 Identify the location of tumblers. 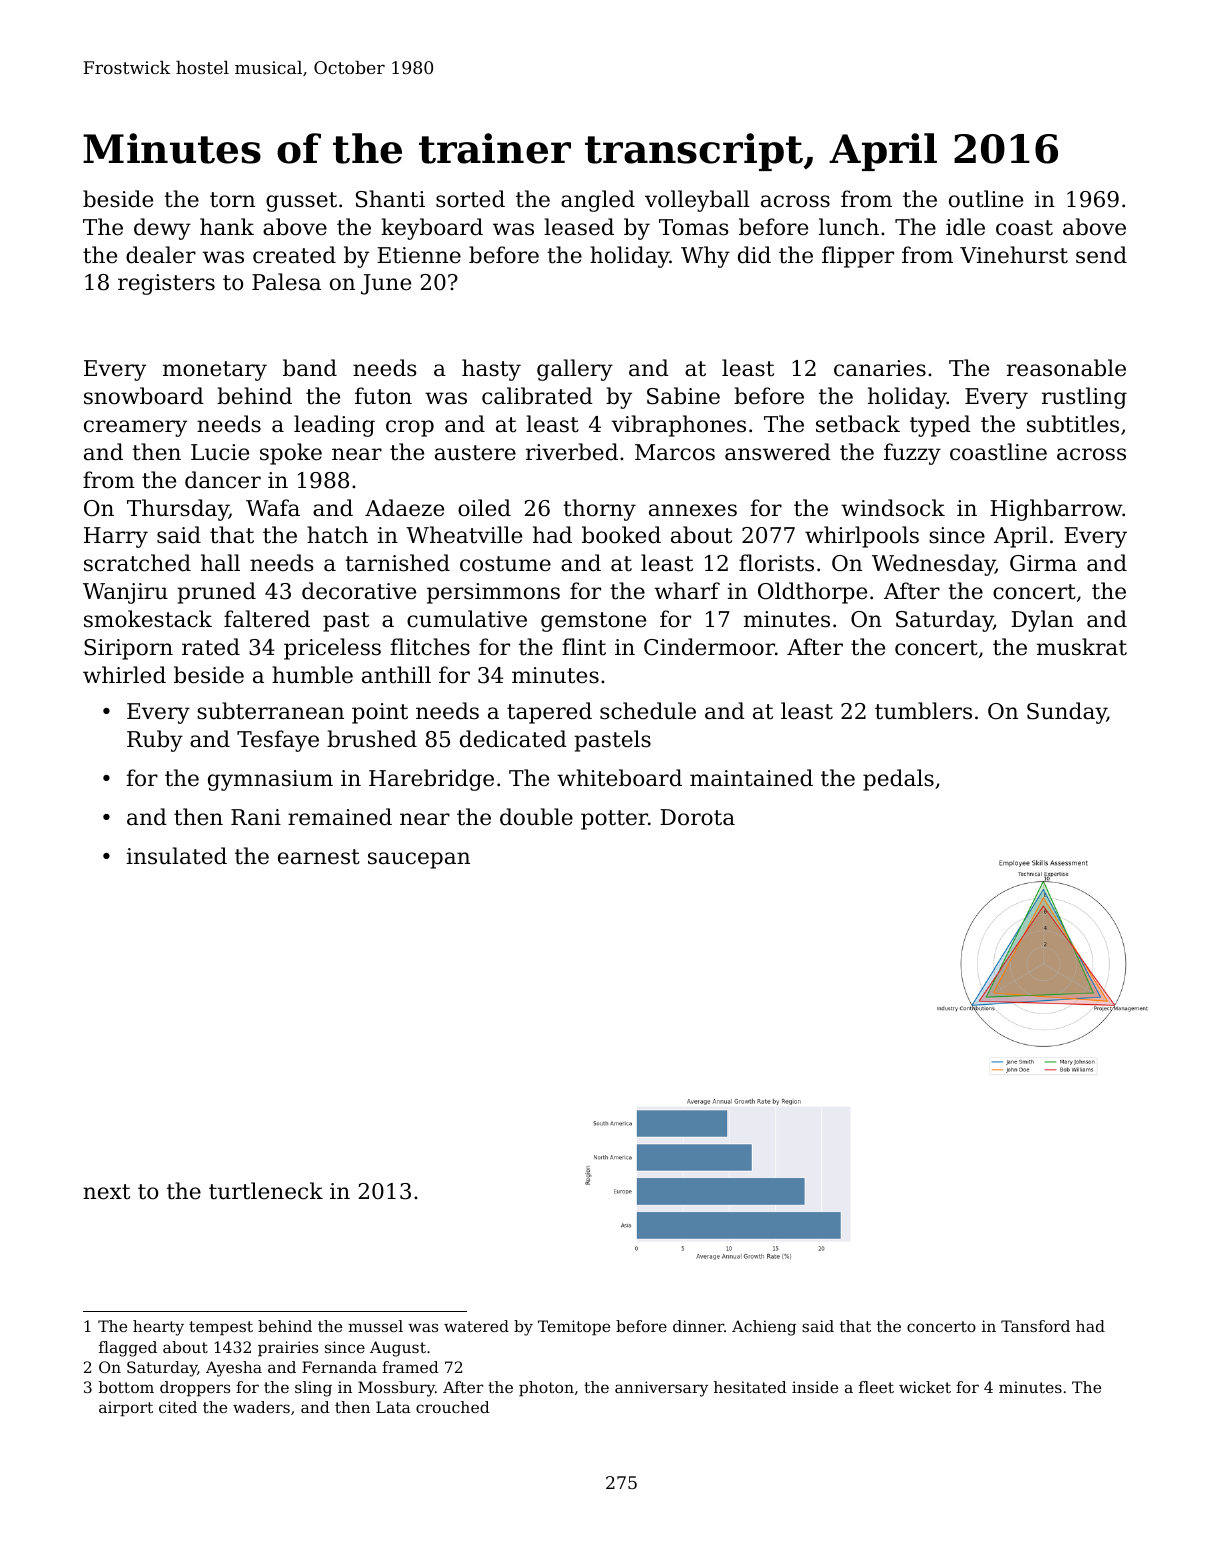
(923, 711).
